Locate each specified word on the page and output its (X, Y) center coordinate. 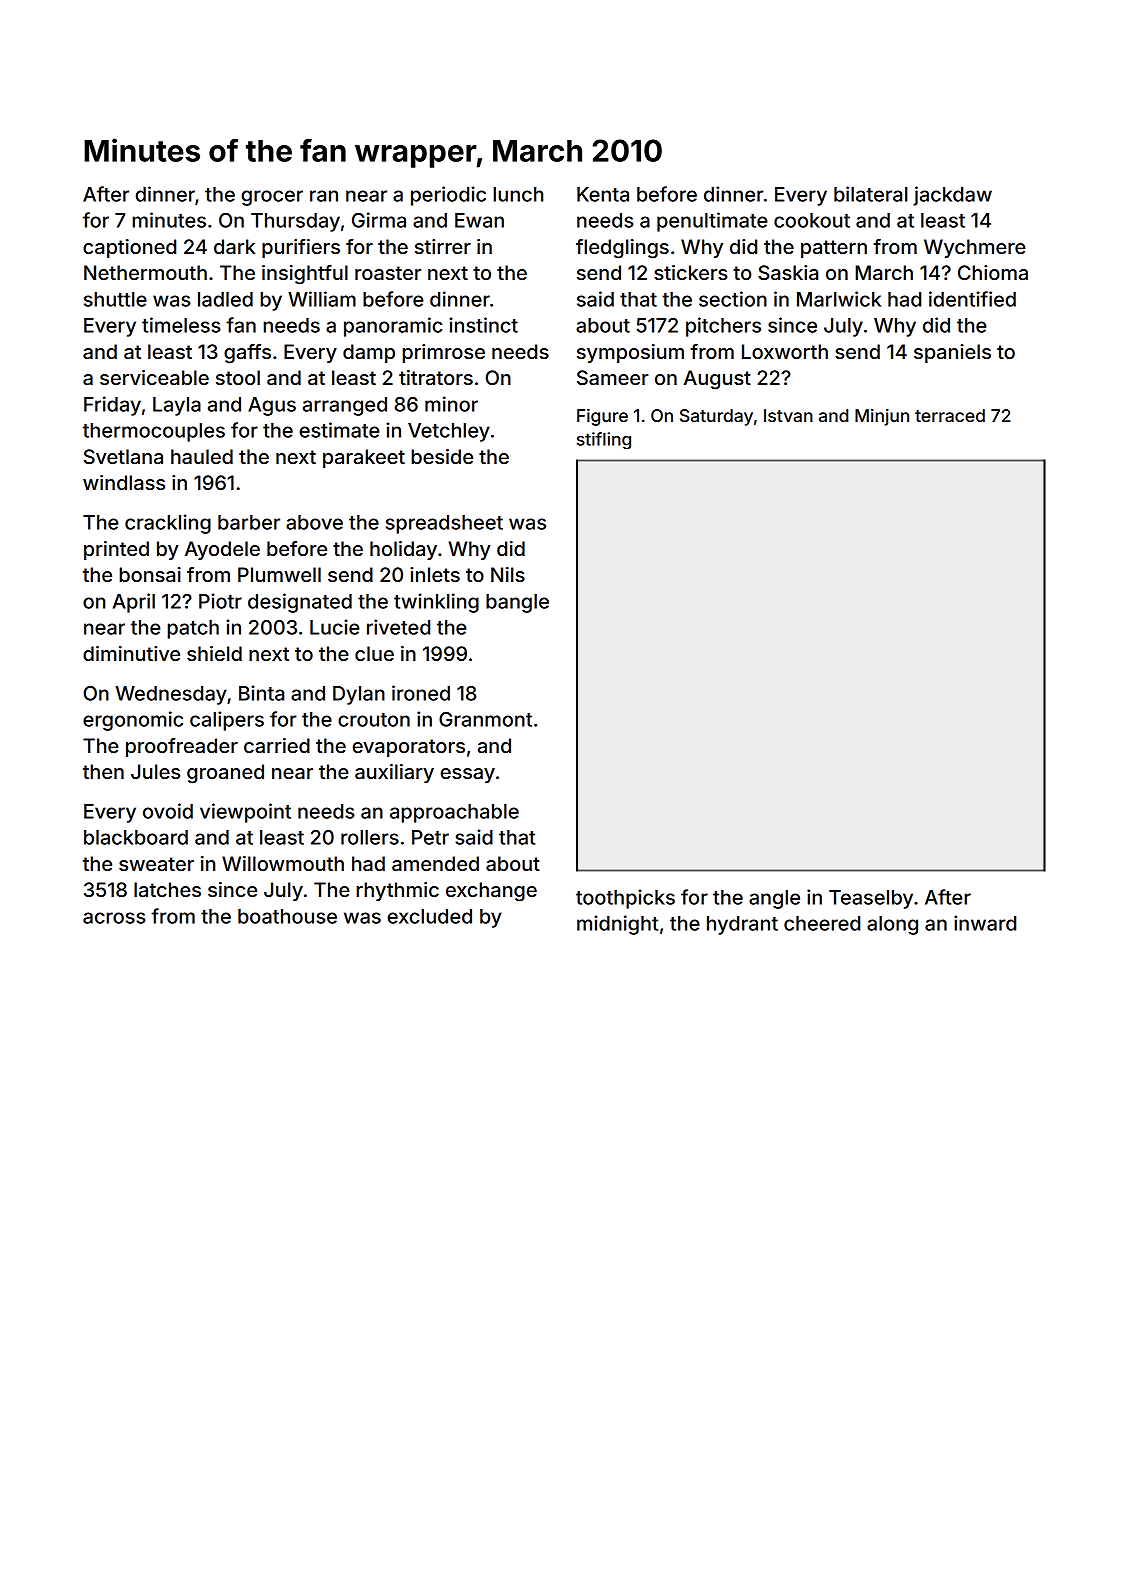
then (103, 771)
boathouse (287, 916)
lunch (518, 194)
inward (985, 923)
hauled (202, 456)
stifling (604, 441)
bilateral (871, 194)
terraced (950, 415)
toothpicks (625, 899)
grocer (272, 198)
